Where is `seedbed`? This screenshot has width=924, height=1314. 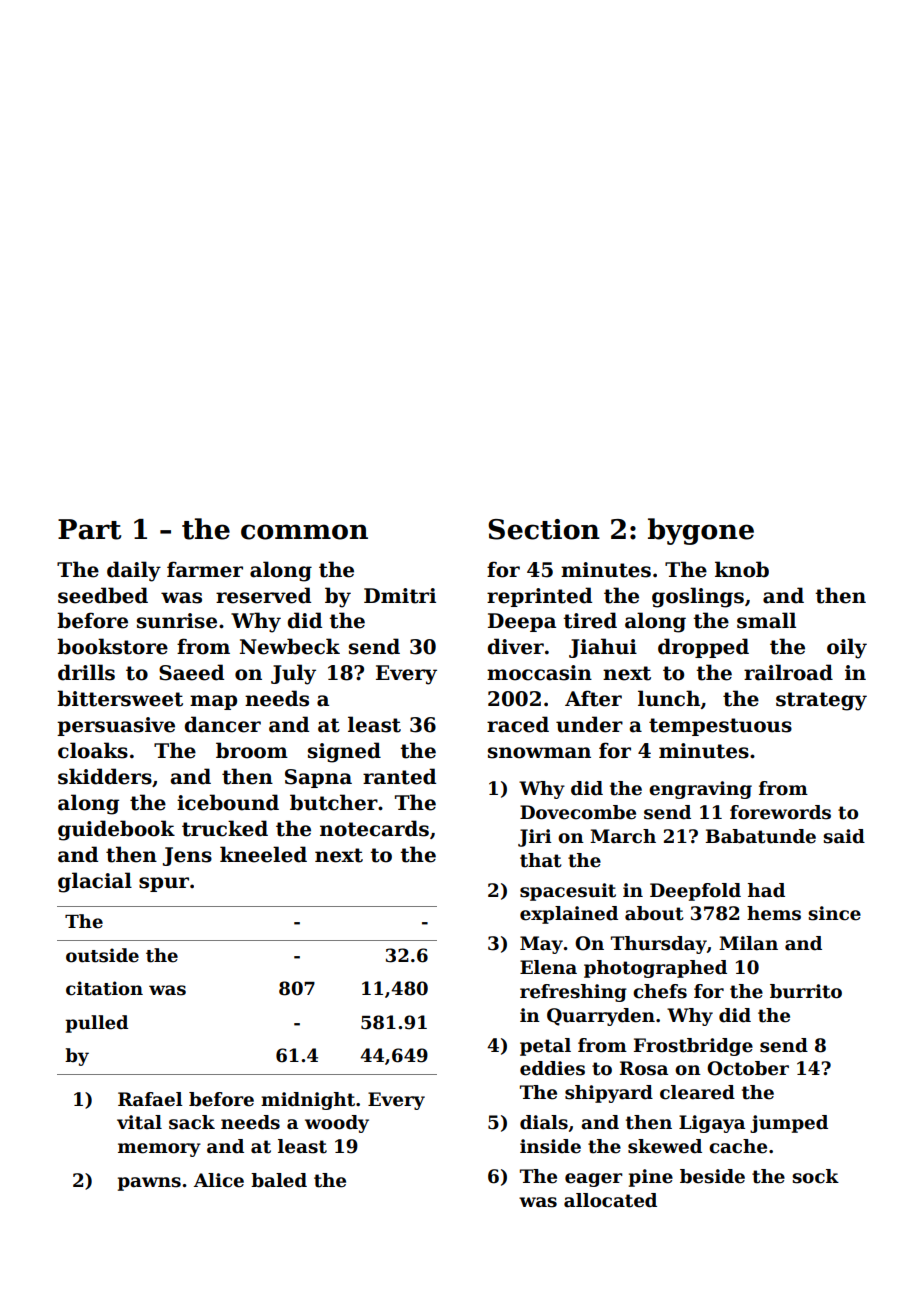 seedbed is located at coordinates (103, 595).
